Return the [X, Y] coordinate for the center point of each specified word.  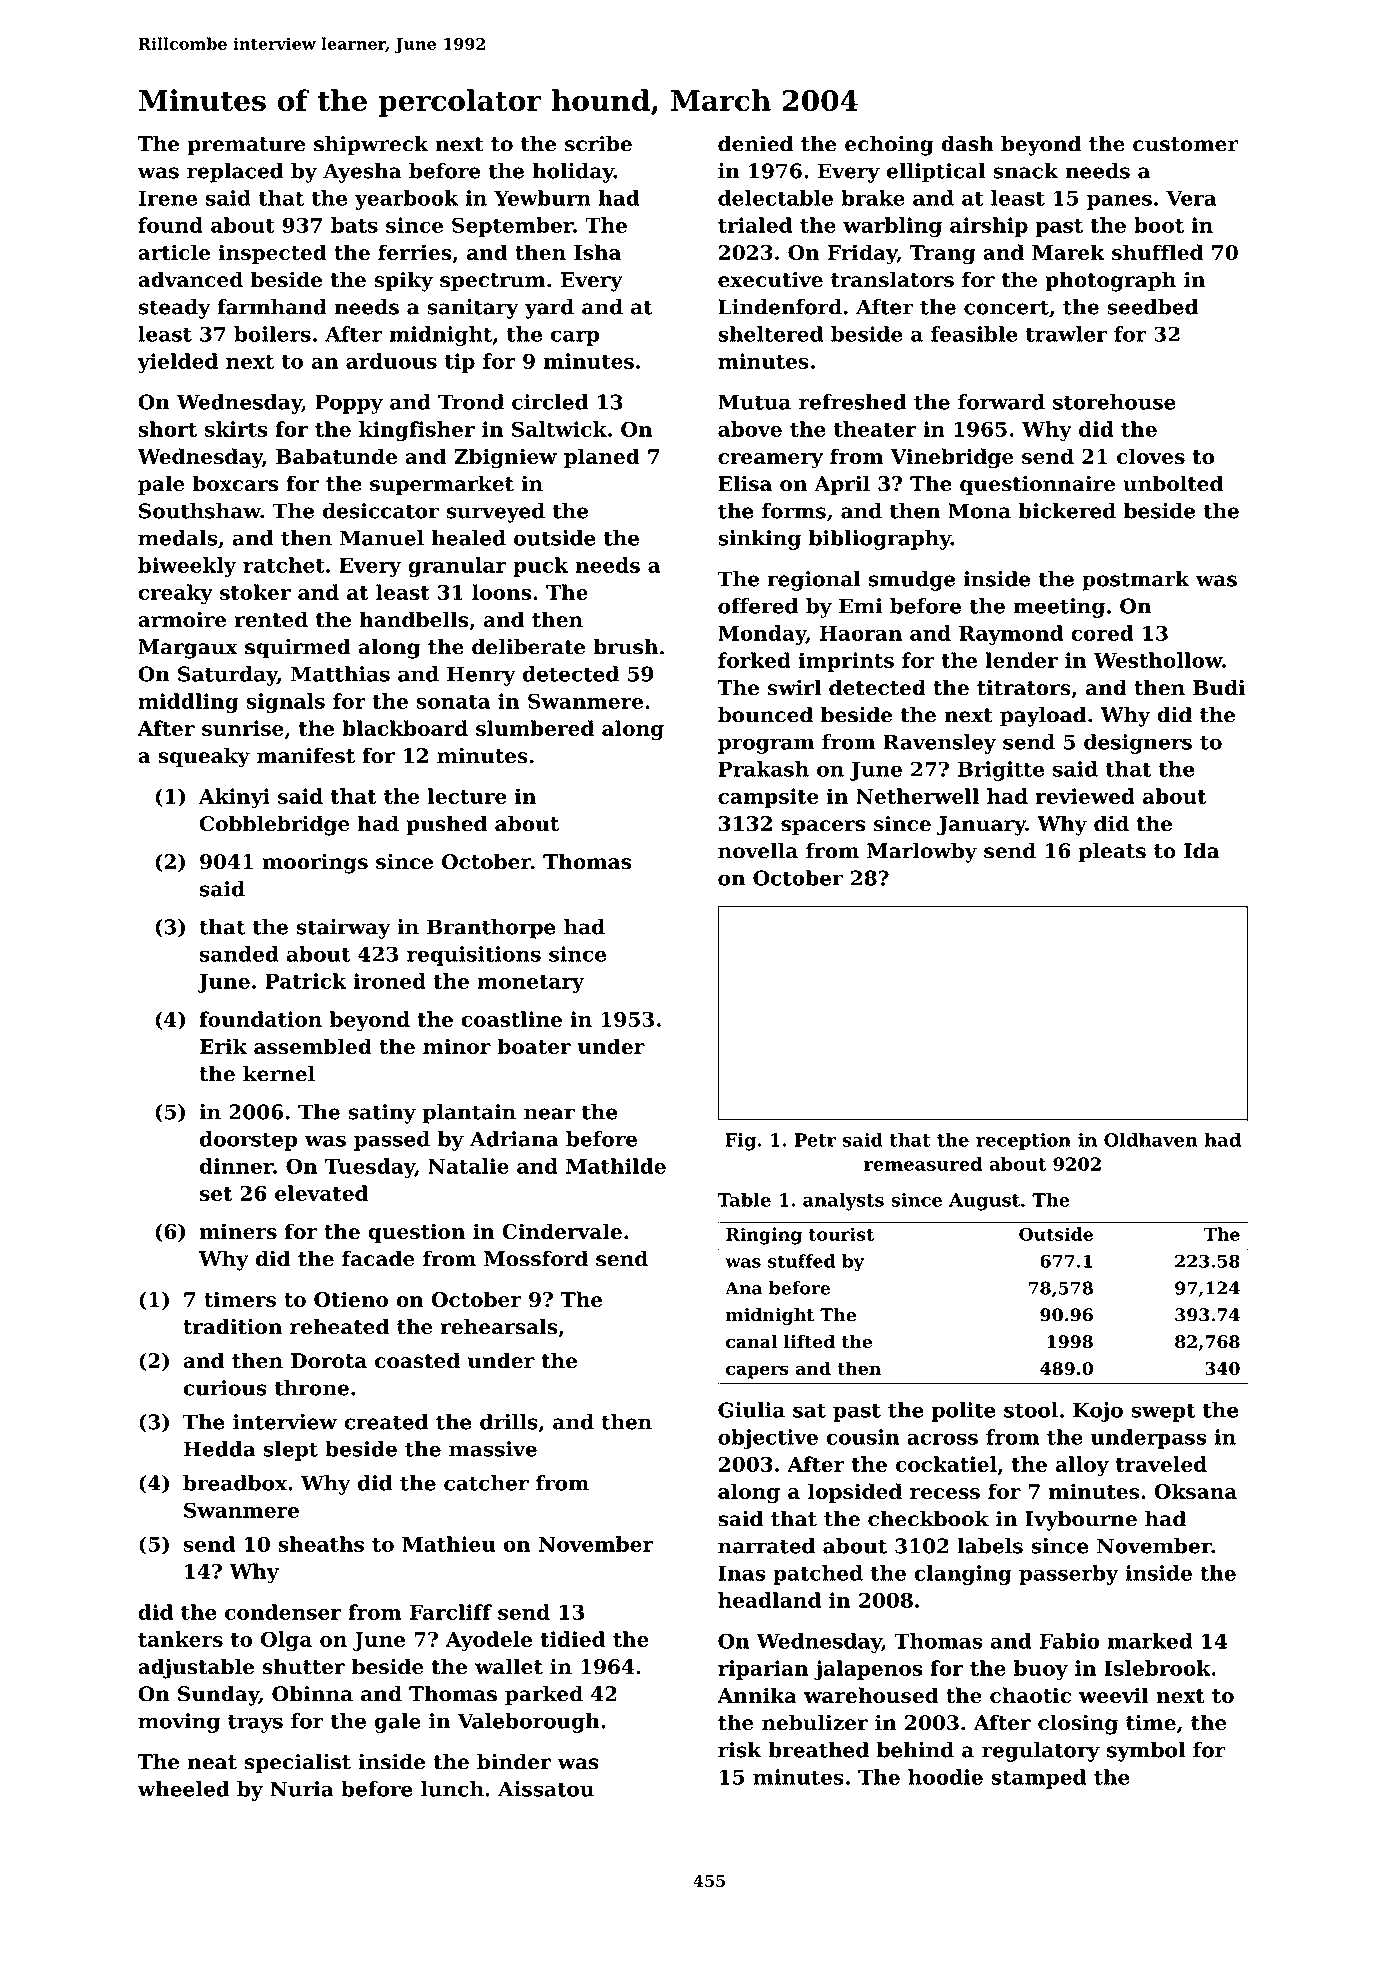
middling [188, 703]
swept [1163, 1412]
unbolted [1173, 483]
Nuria [302, 1789]
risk [740, 1750]
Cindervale [562, 1231]
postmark [1136, 581]
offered [758, 606]
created [386, 1422]
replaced [235, 173]
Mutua [754, 402]
